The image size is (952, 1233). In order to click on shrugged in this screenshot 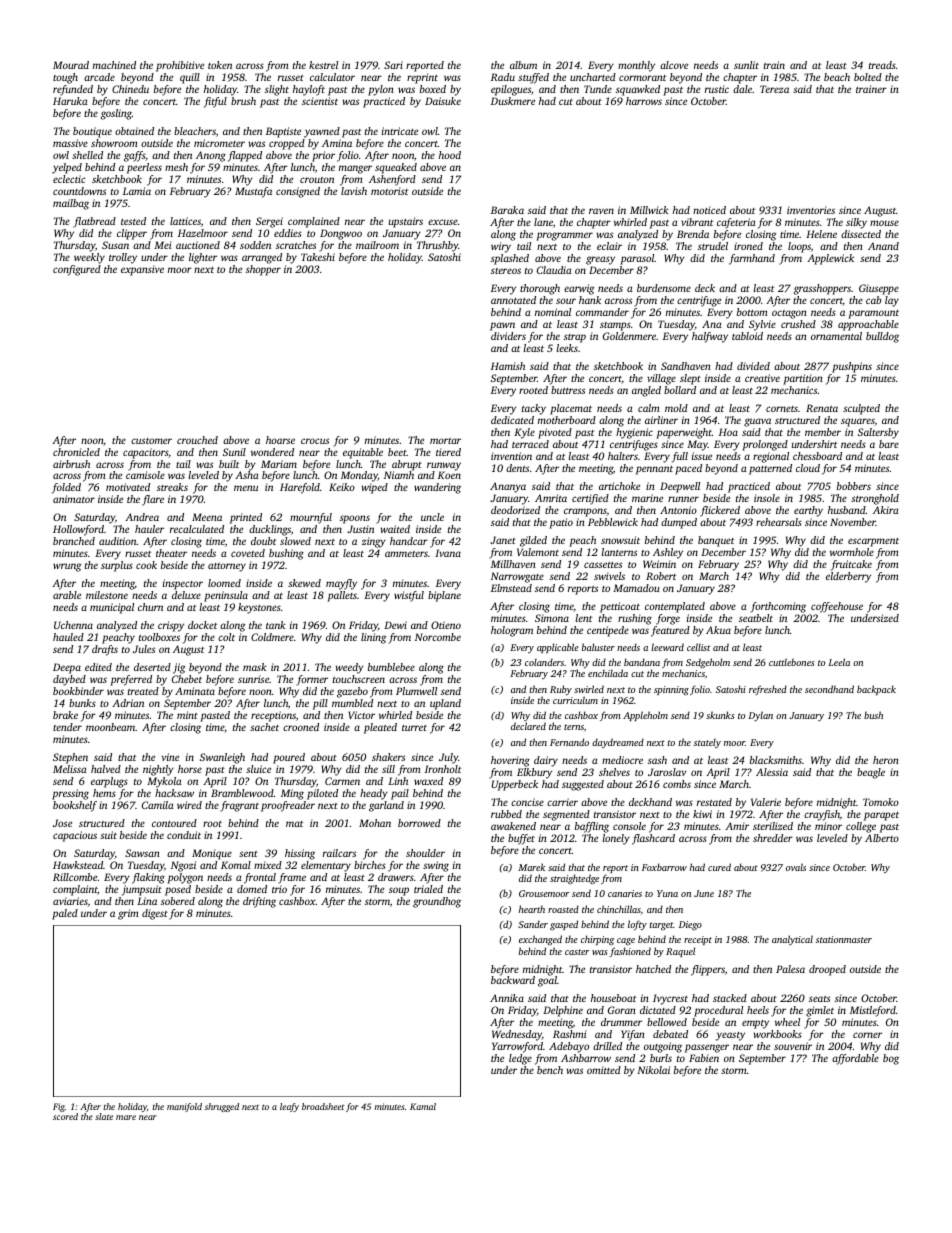, I will do `click(222, 1107)`.
